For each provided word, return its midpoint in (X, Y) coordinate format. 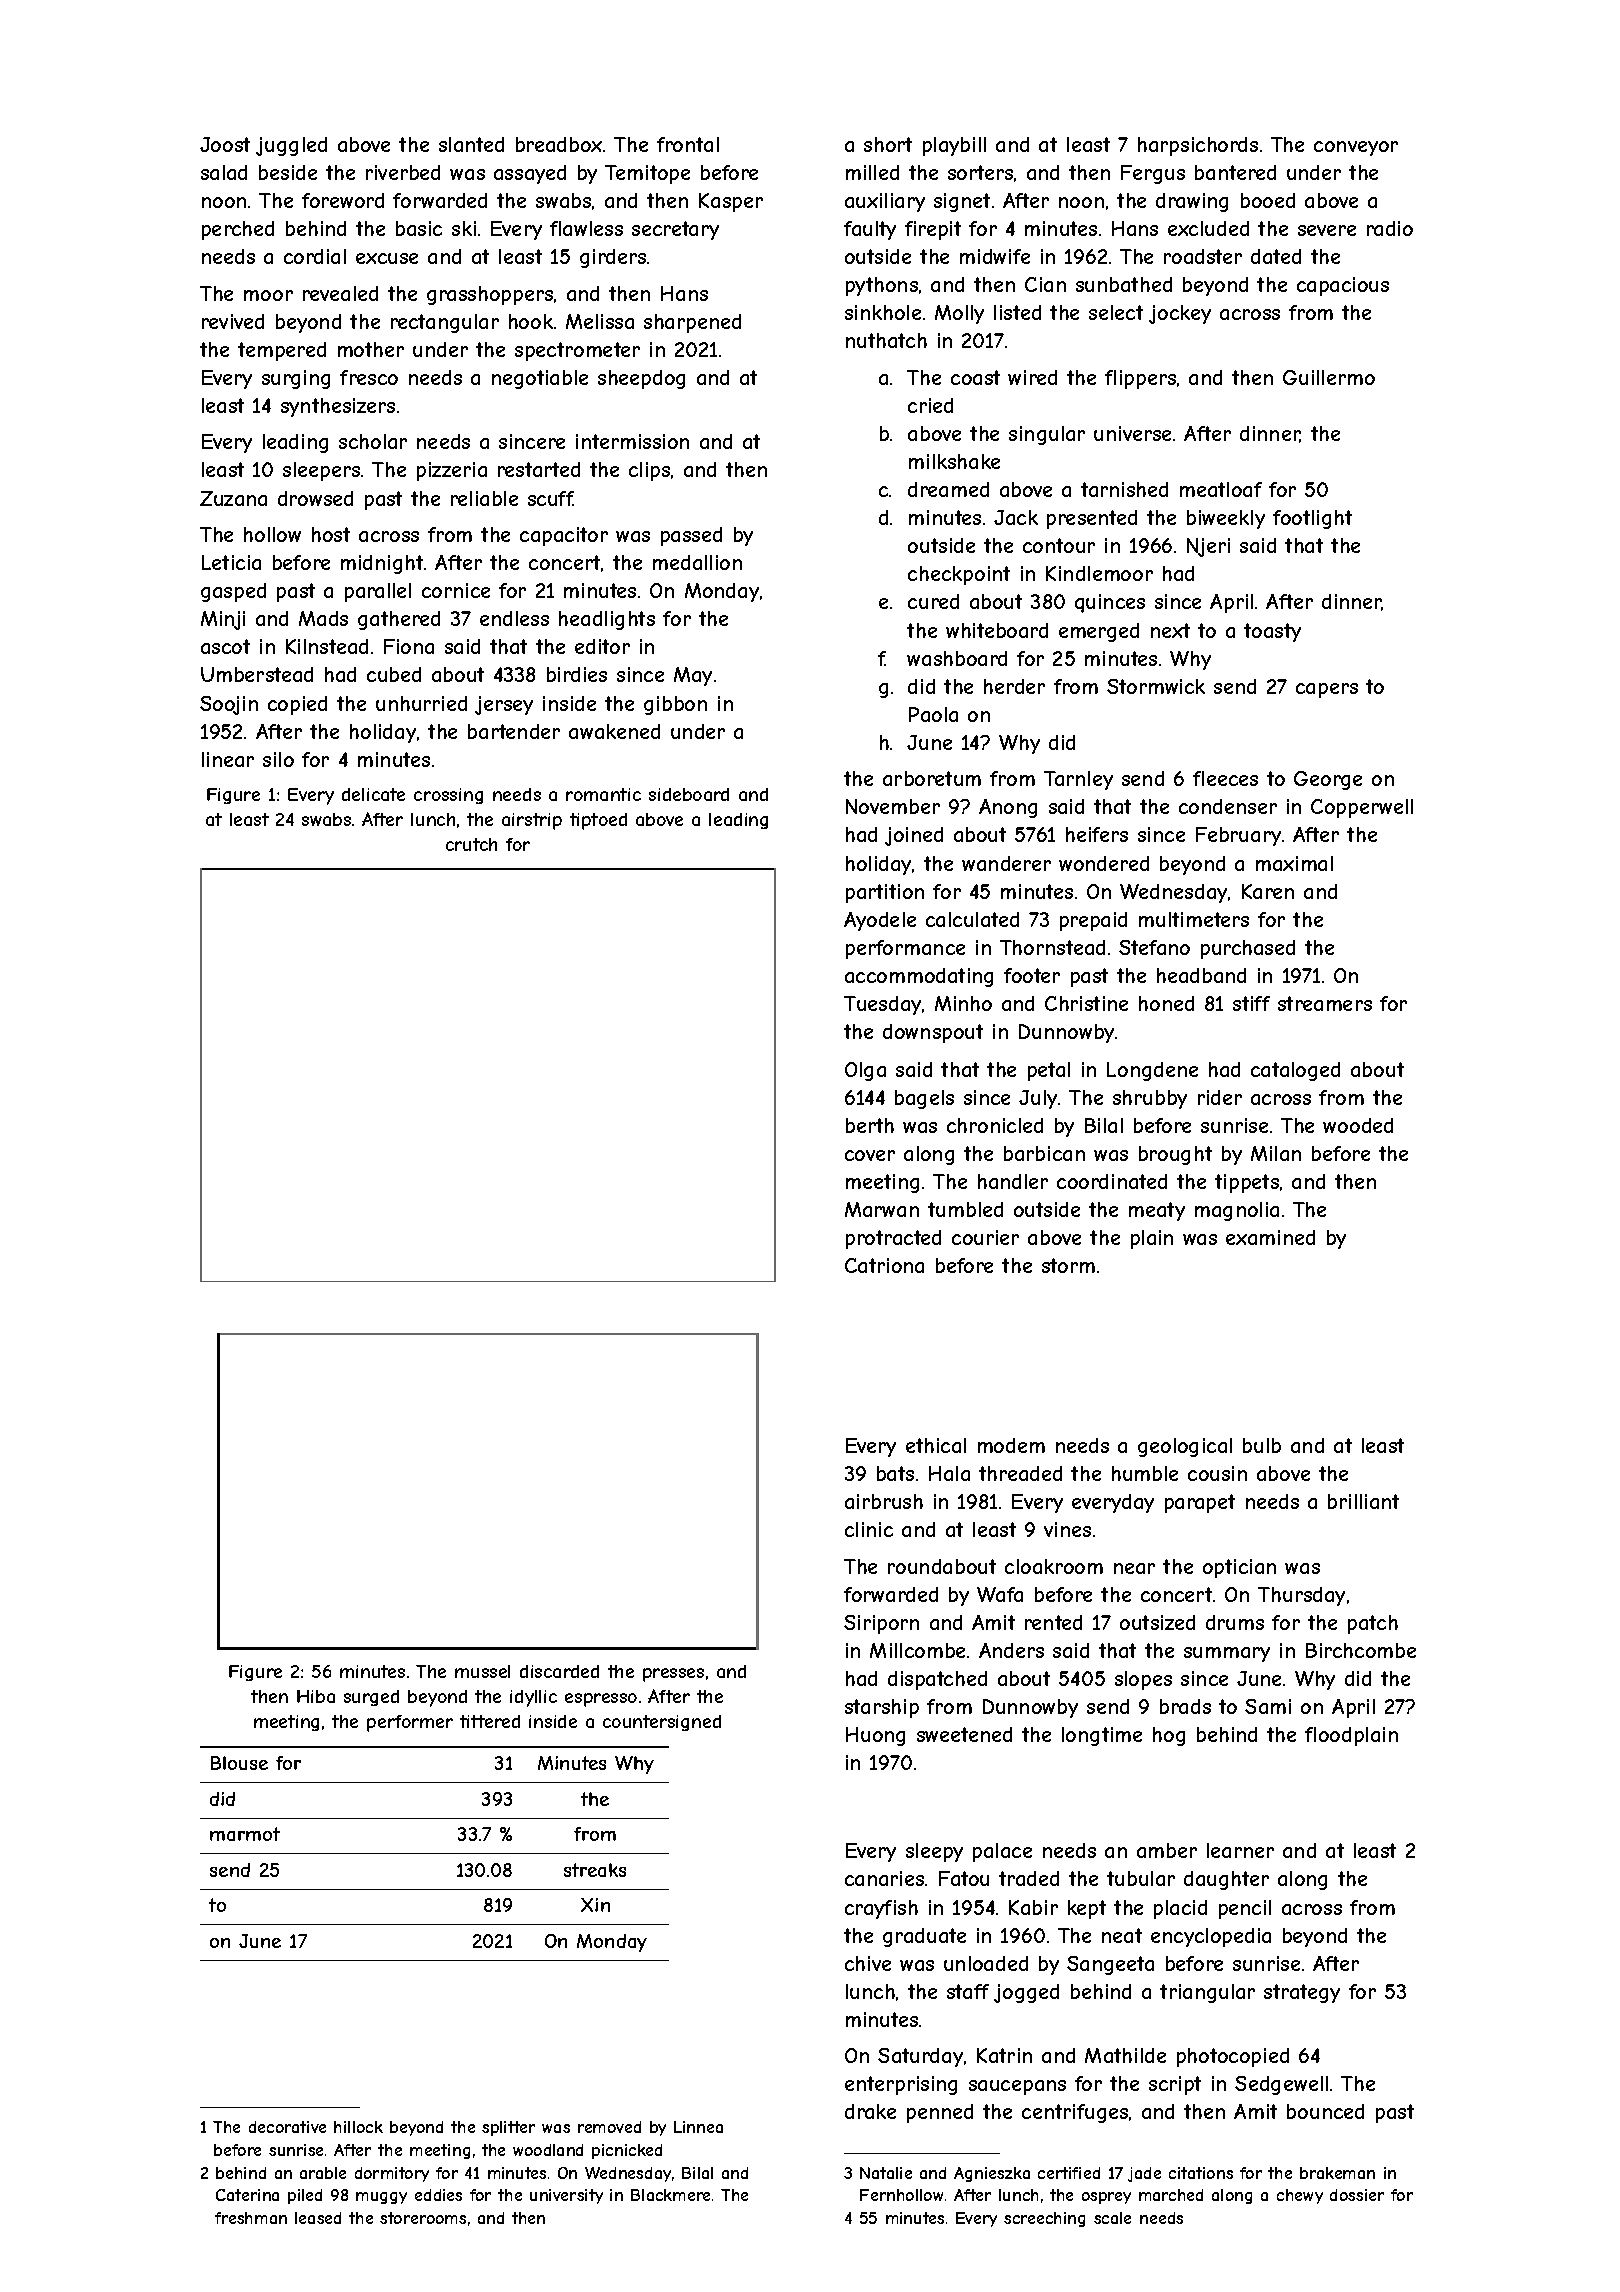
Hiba (316, 1696)
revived (233, 321)
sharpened (692, 323)
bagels (924, 1099)
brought (1175, 1155)
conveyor (1356, 148)
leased (318, 2218)
